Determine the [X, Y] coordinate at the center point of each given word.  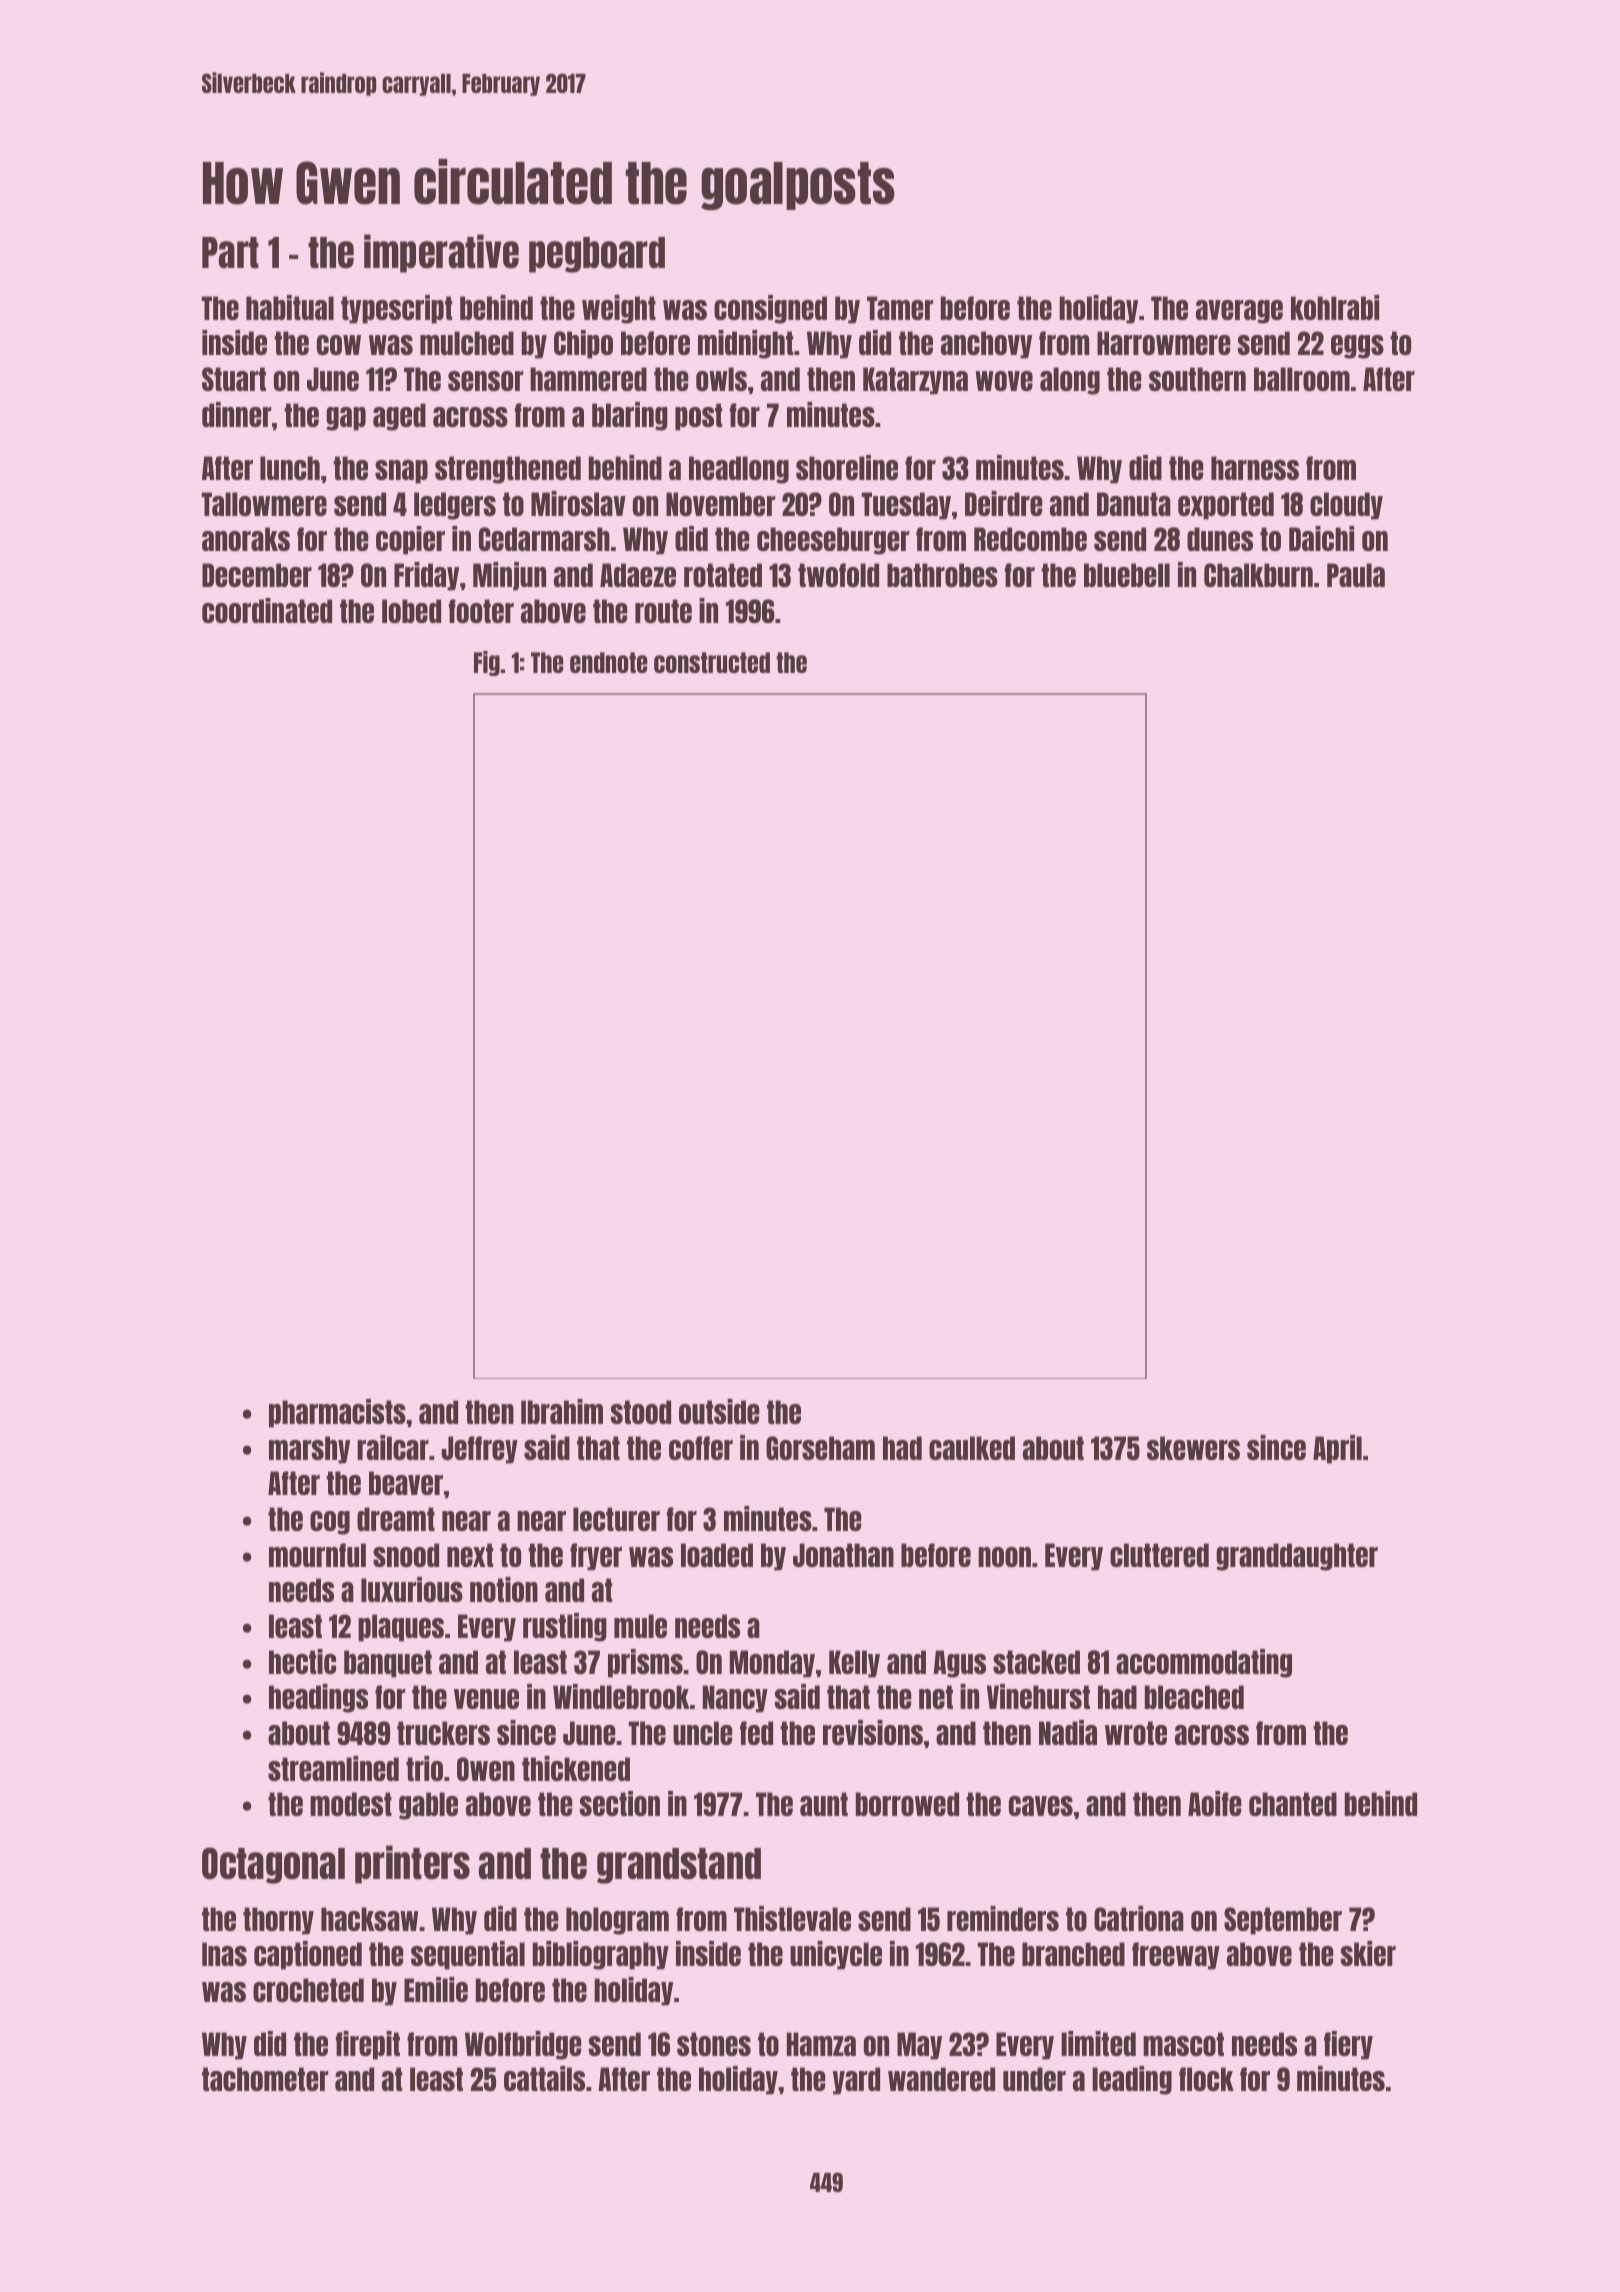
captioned [308, 1955]
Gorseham [820, 1448]
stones [714, 2044]
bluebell [1127, 575]
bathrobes [942, 575]
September [1283, 1921]
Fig [487, 663]
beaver [406, 1483]
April [1337, 1449]
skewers [1193, 1448]
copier [410, 540]
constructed [712, 662]
